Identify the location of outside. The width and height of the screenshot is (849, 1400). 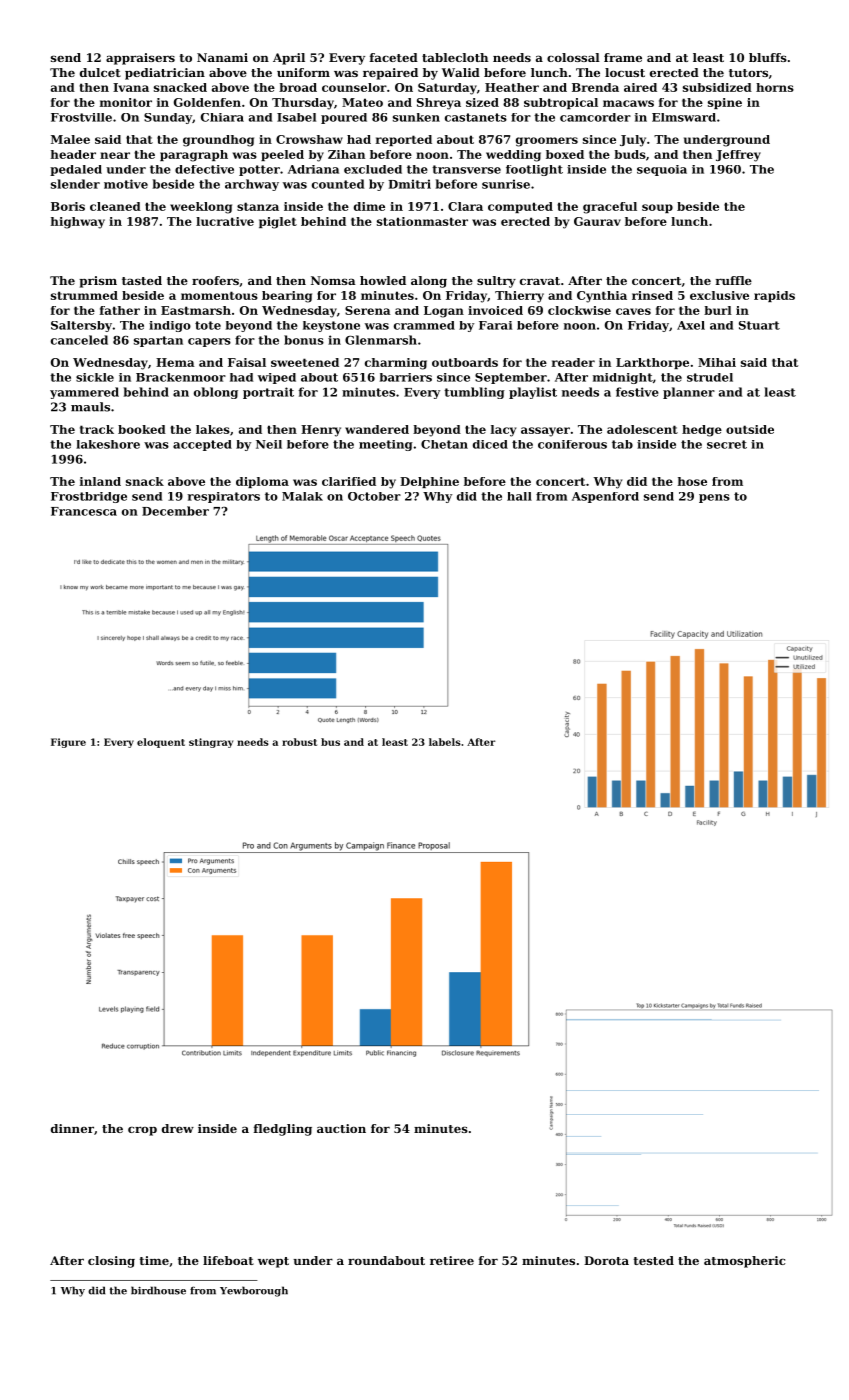
(750, 429).
